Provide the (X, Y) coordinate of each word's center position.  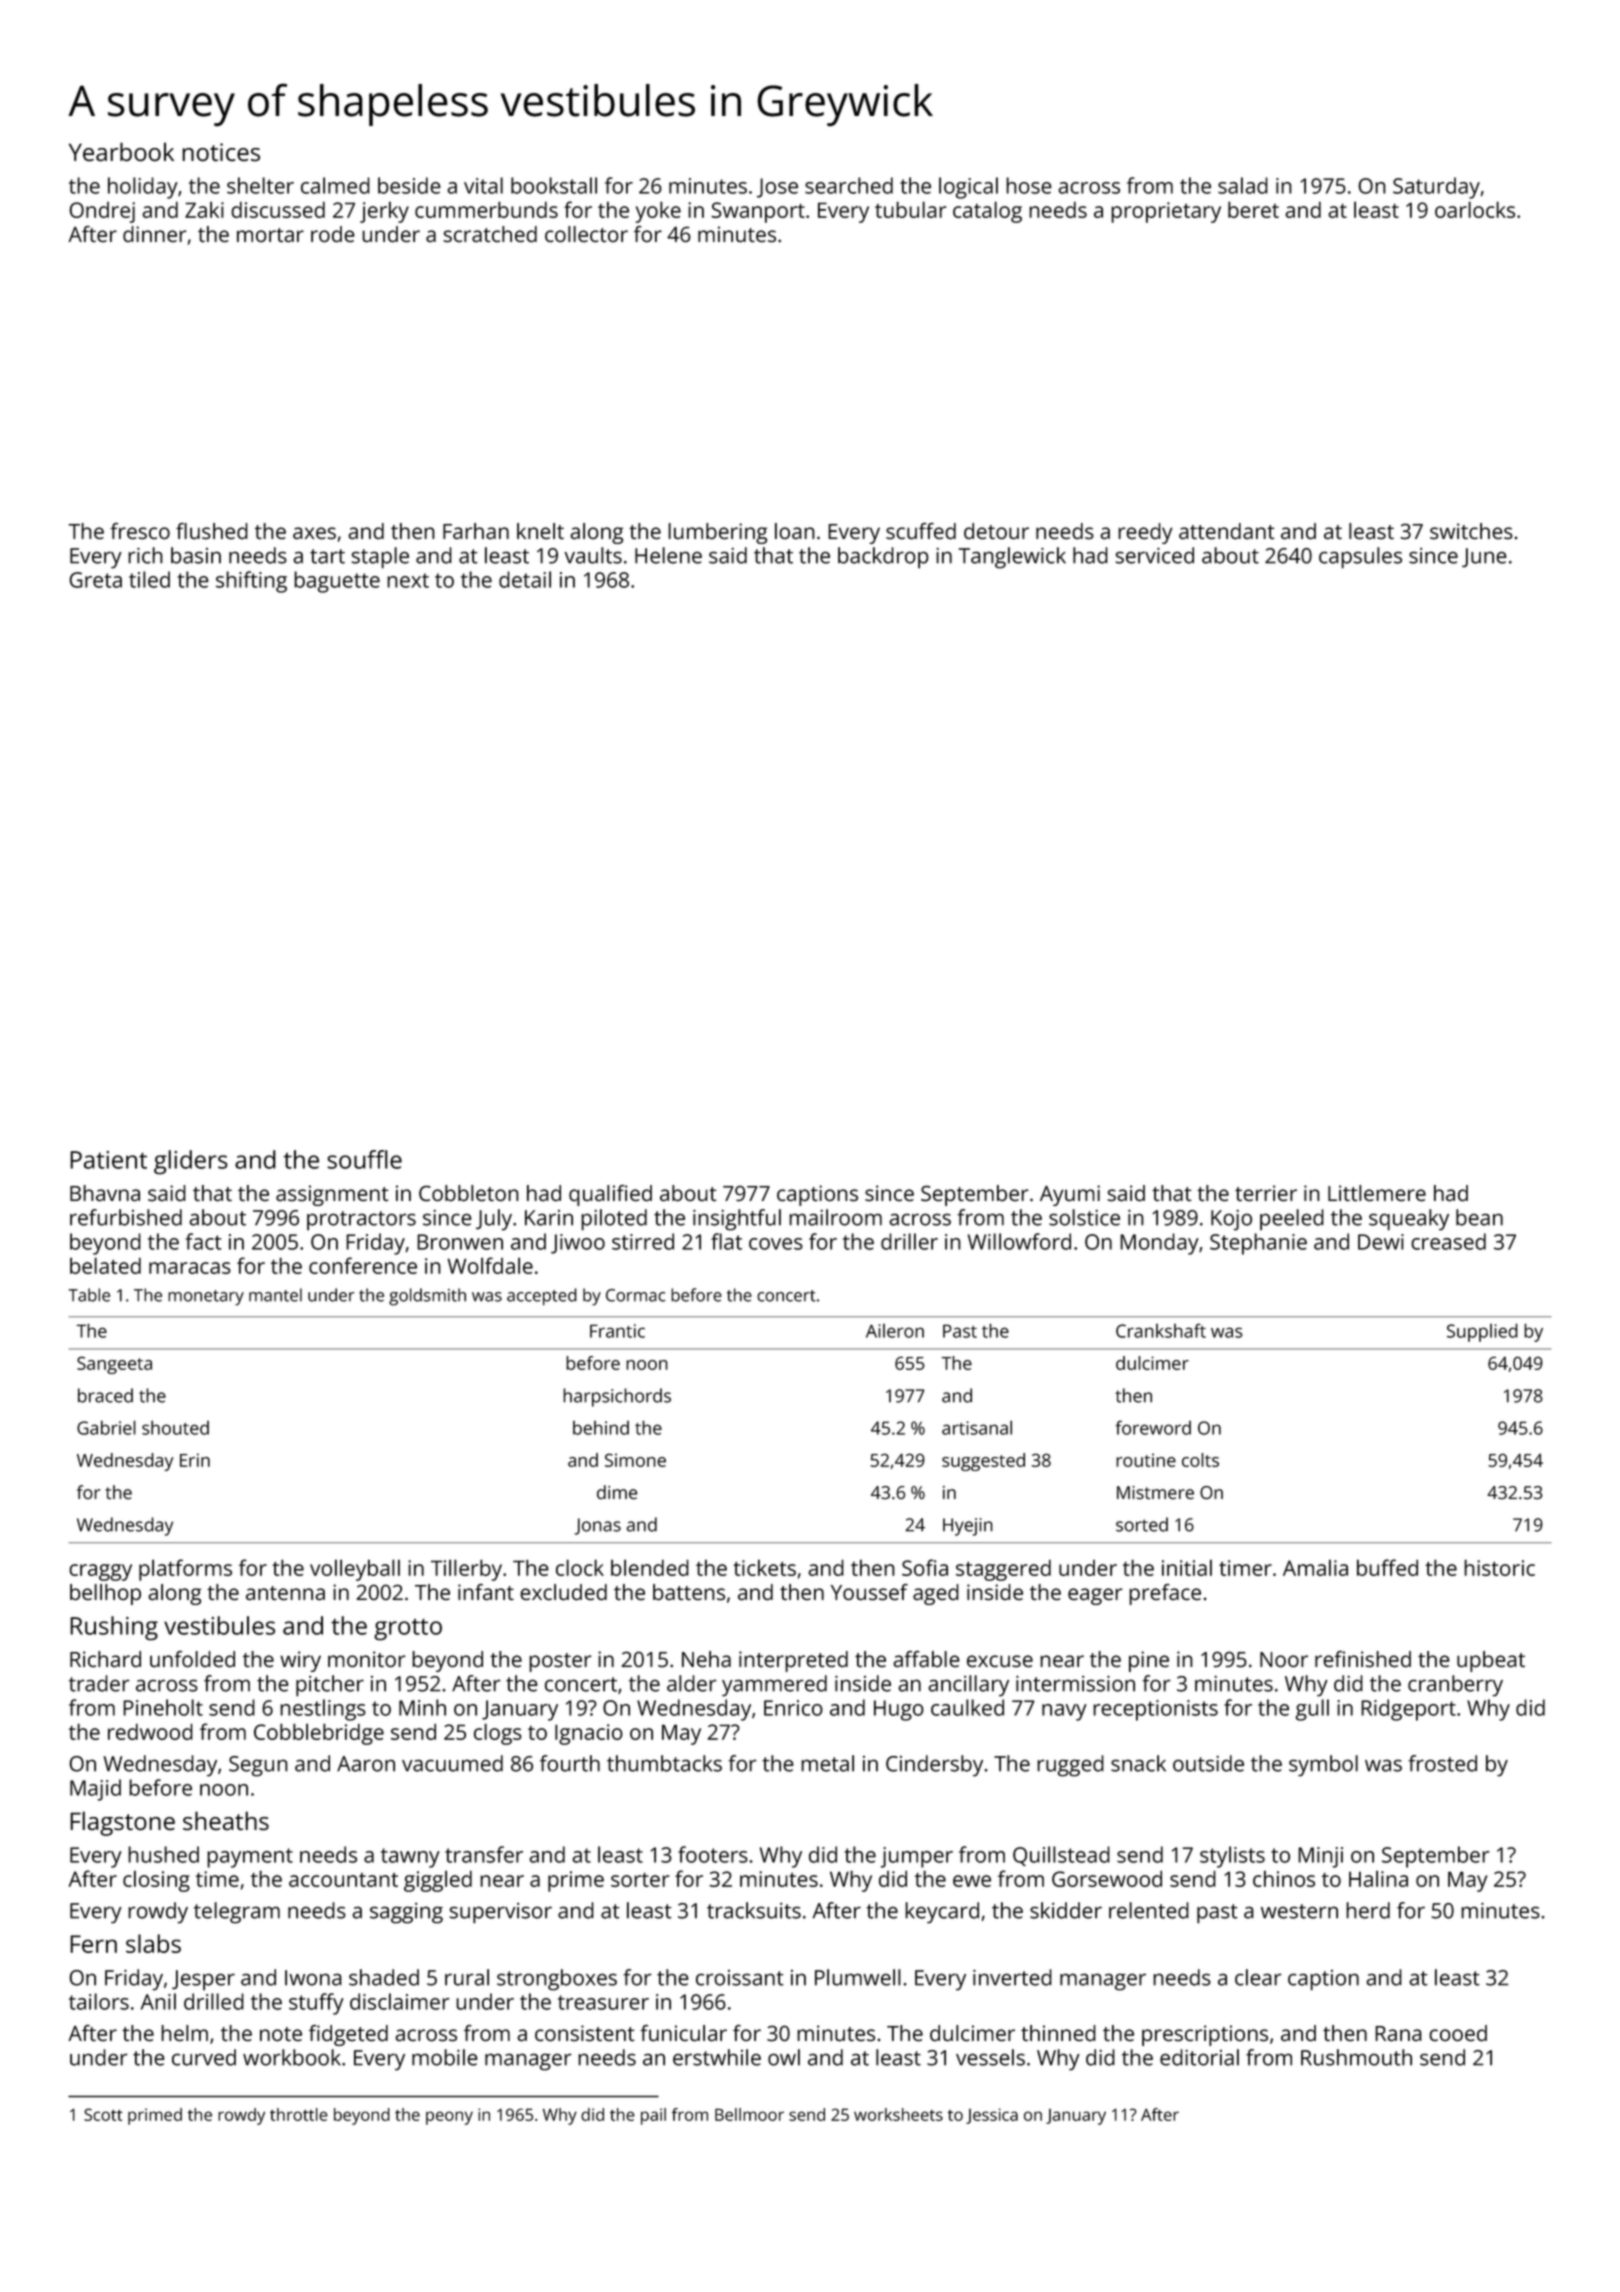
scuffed (921, 531)
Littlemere (1377, 1193)
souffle (364, 1159)
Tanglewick (1012, 558)
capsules (1360, 558)
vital (483, 185)
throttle (299, 2114)
